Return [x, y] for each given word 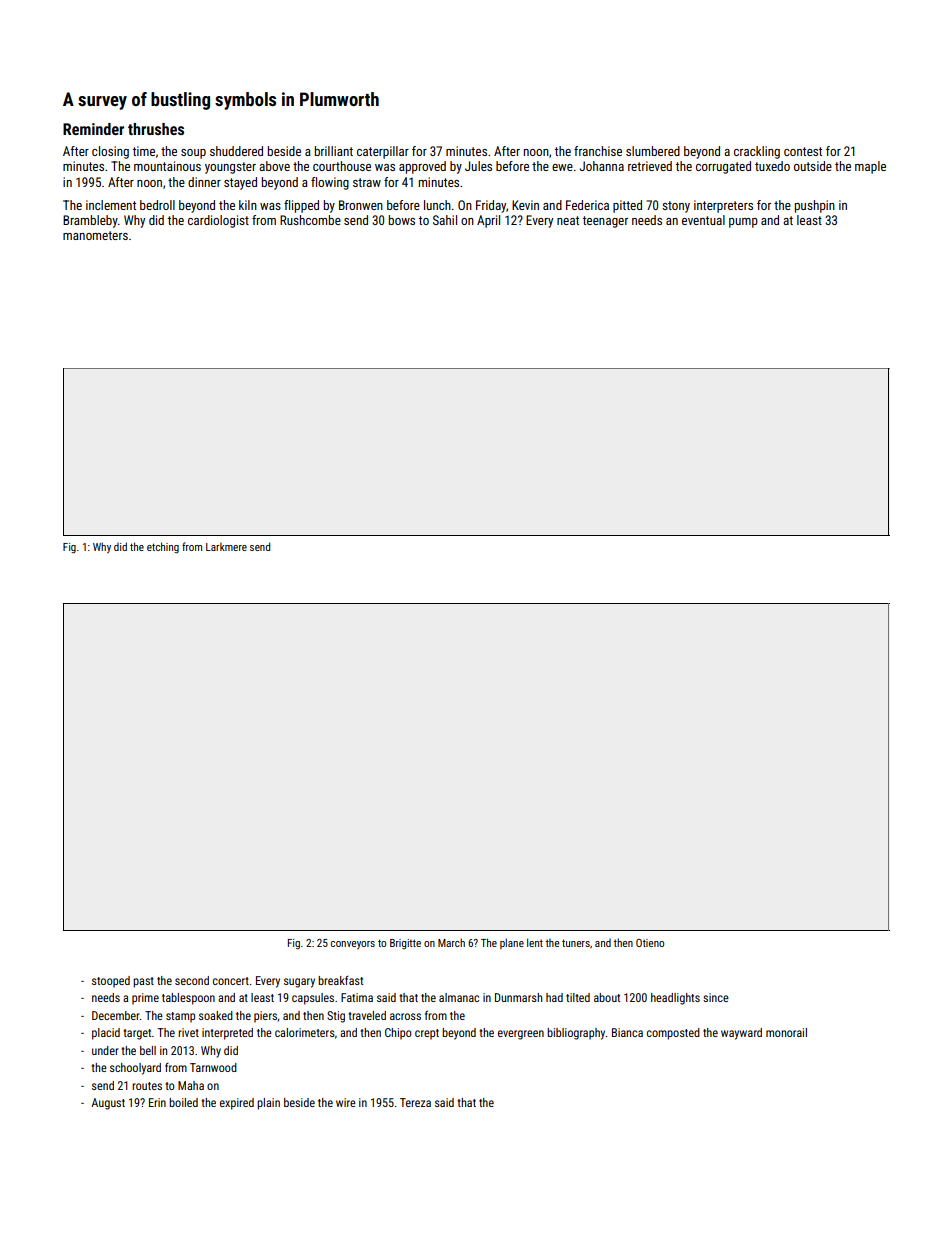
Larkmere [226, 546]
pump [743, 223]
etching [163, 548]
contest [803, 151]
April [488, 221]
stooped [111, 982]
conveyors [353, 945]
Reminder [93, 129]
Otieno [650, 943]
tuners [576, 943]
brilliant [334, 151]
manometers [95, 235]
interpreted [227, 1034]
